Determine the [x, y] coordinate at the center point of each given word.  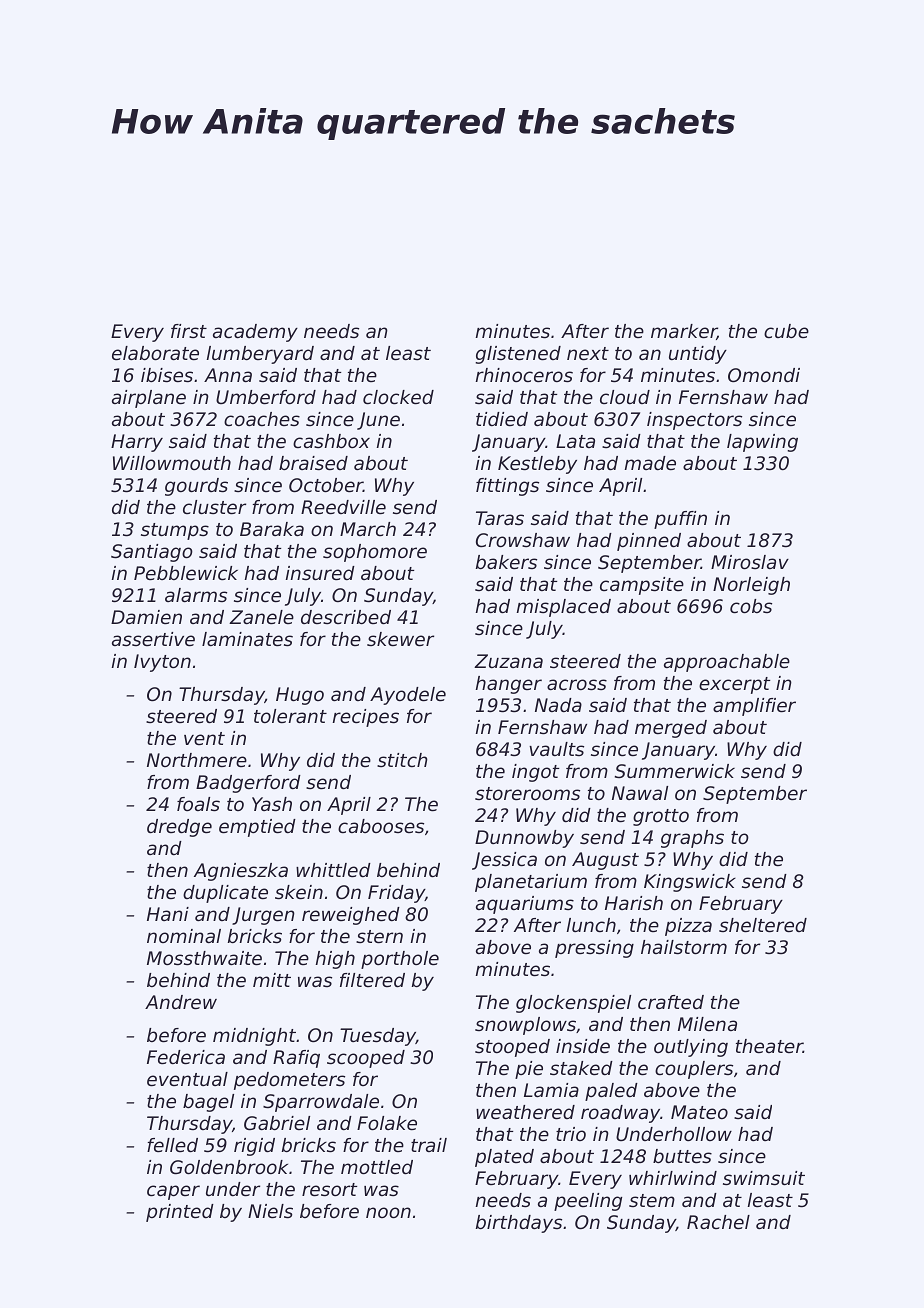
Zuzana [508, 661]
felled [172, 1145]
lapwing [762, 443]
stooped [512, 1048]
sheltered [763, 925]
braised [313, 463]
